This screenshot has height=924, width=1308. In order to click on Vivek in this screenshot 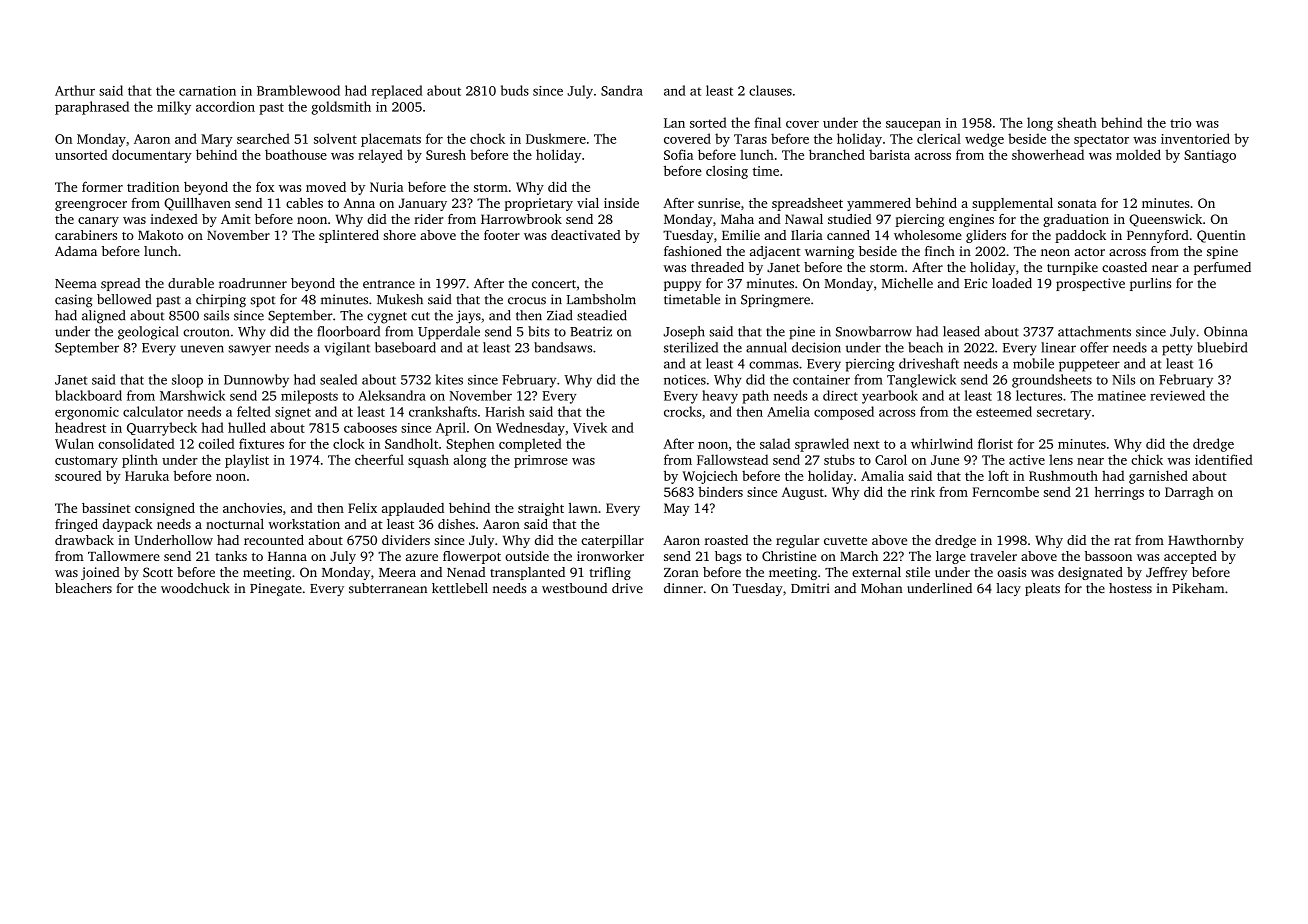, I will do `click(590, 427)`.
